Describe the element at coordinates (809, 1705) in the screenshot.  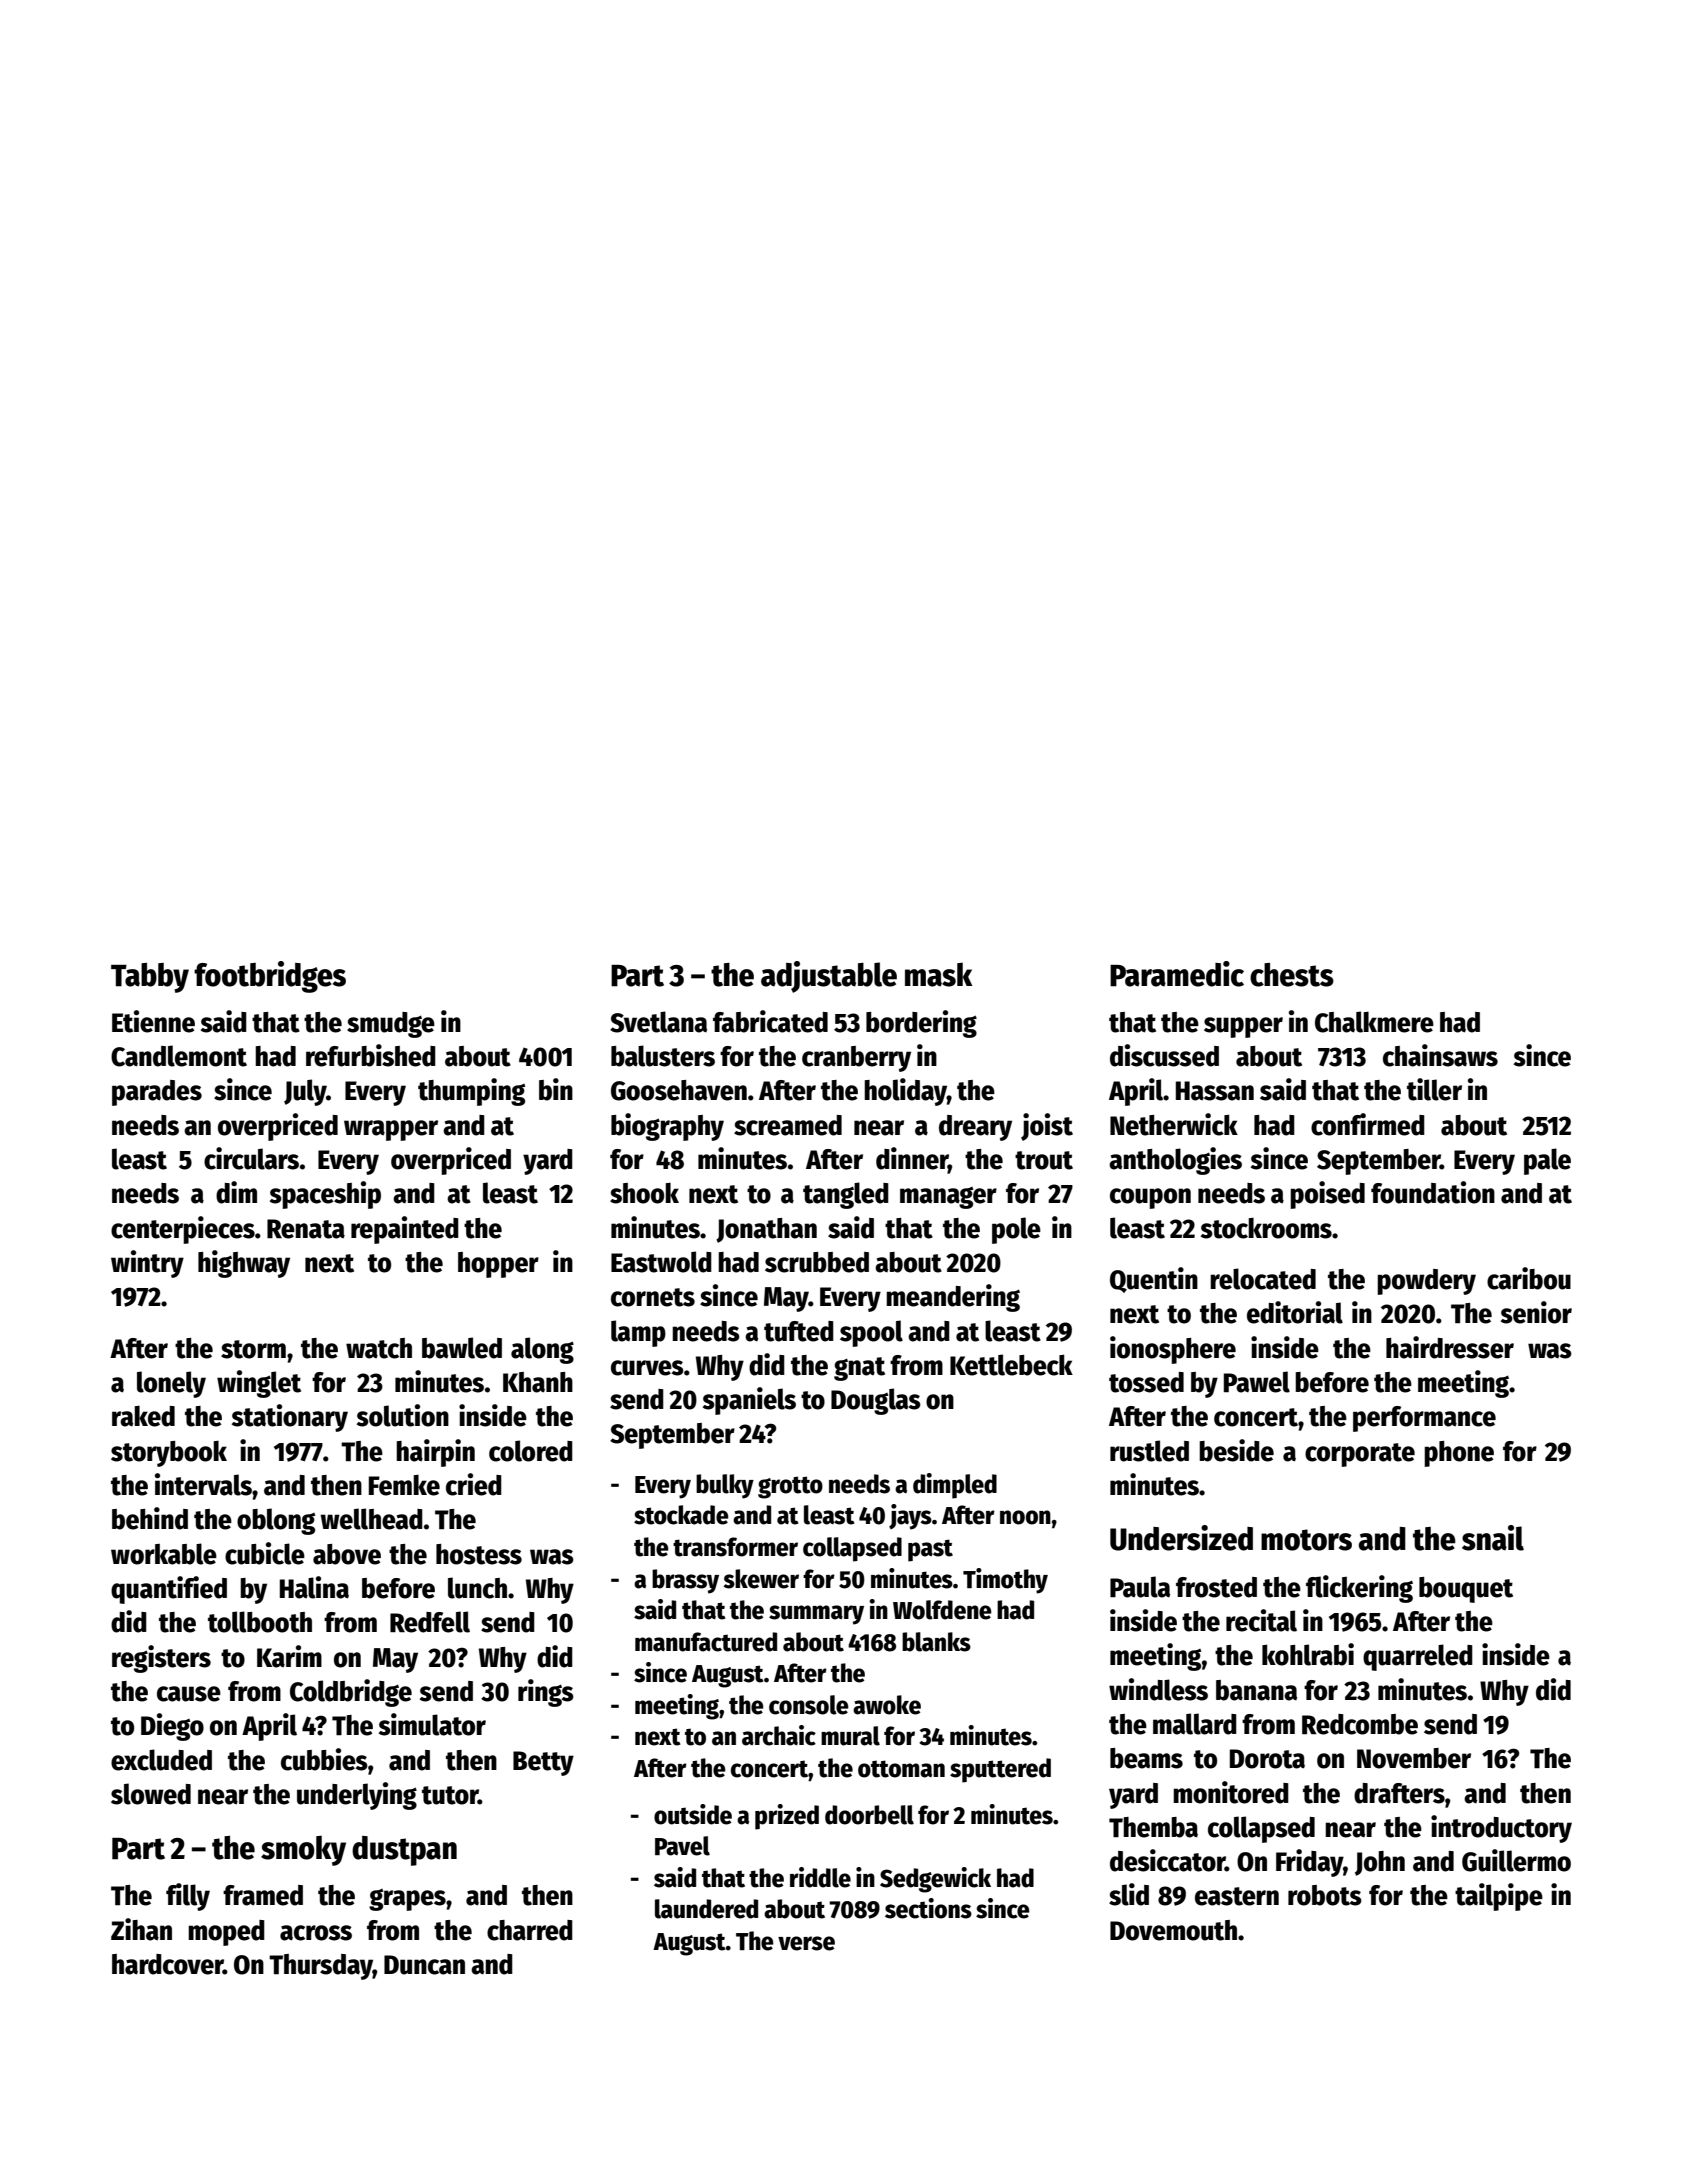
I see `console` at that location.
